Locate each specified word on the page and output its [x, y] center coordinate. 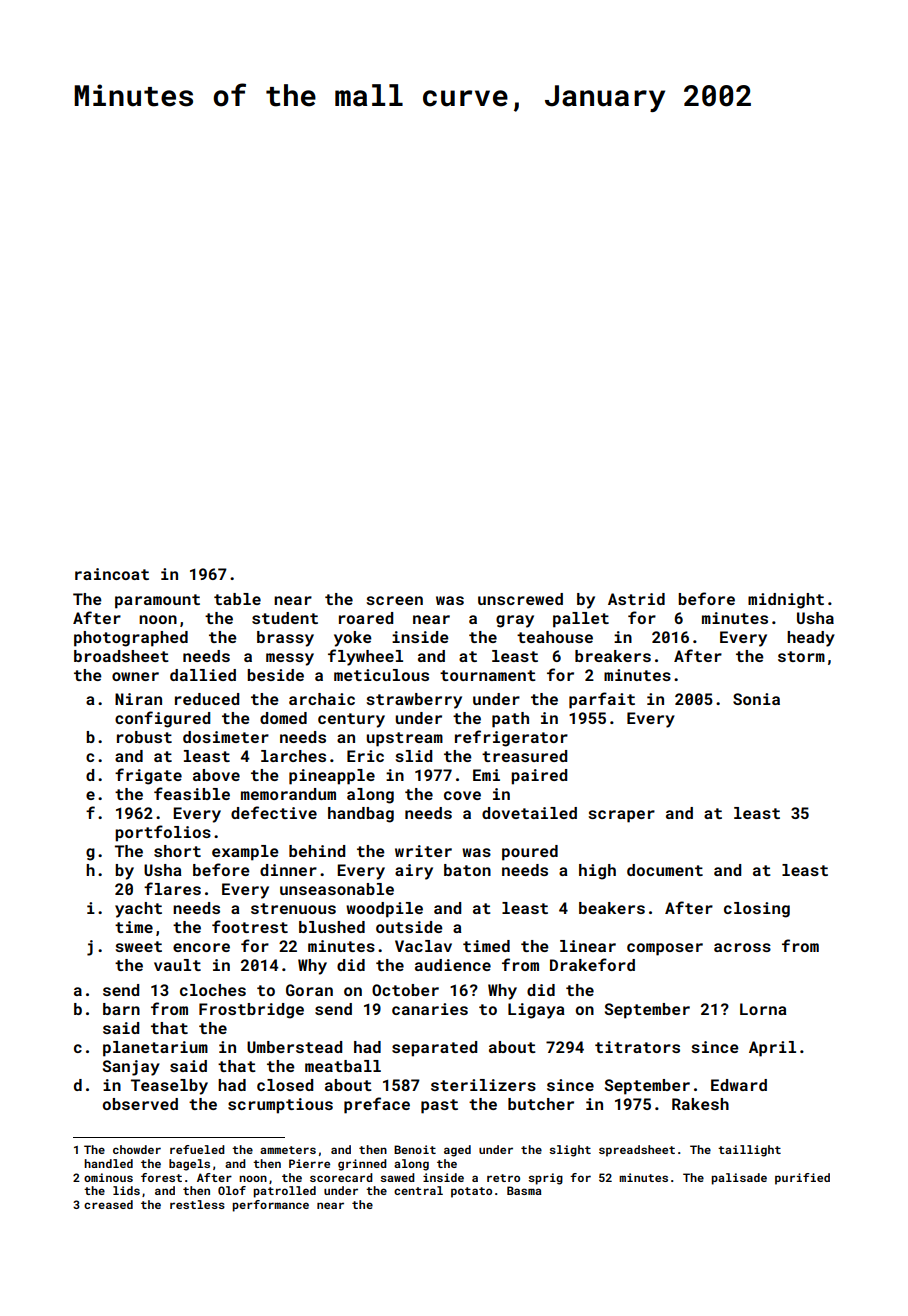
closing [757, 910]
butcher [541, 1104]
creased [108, 1204]
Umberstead [294, 1047]
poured [530, 853]
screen [394, 600]
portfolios [163, 833]
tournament [488, 675]
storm [801, 656]
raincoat [112, 574]
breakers [613, 656]
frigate [148, 776]
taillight [749, 1151]
